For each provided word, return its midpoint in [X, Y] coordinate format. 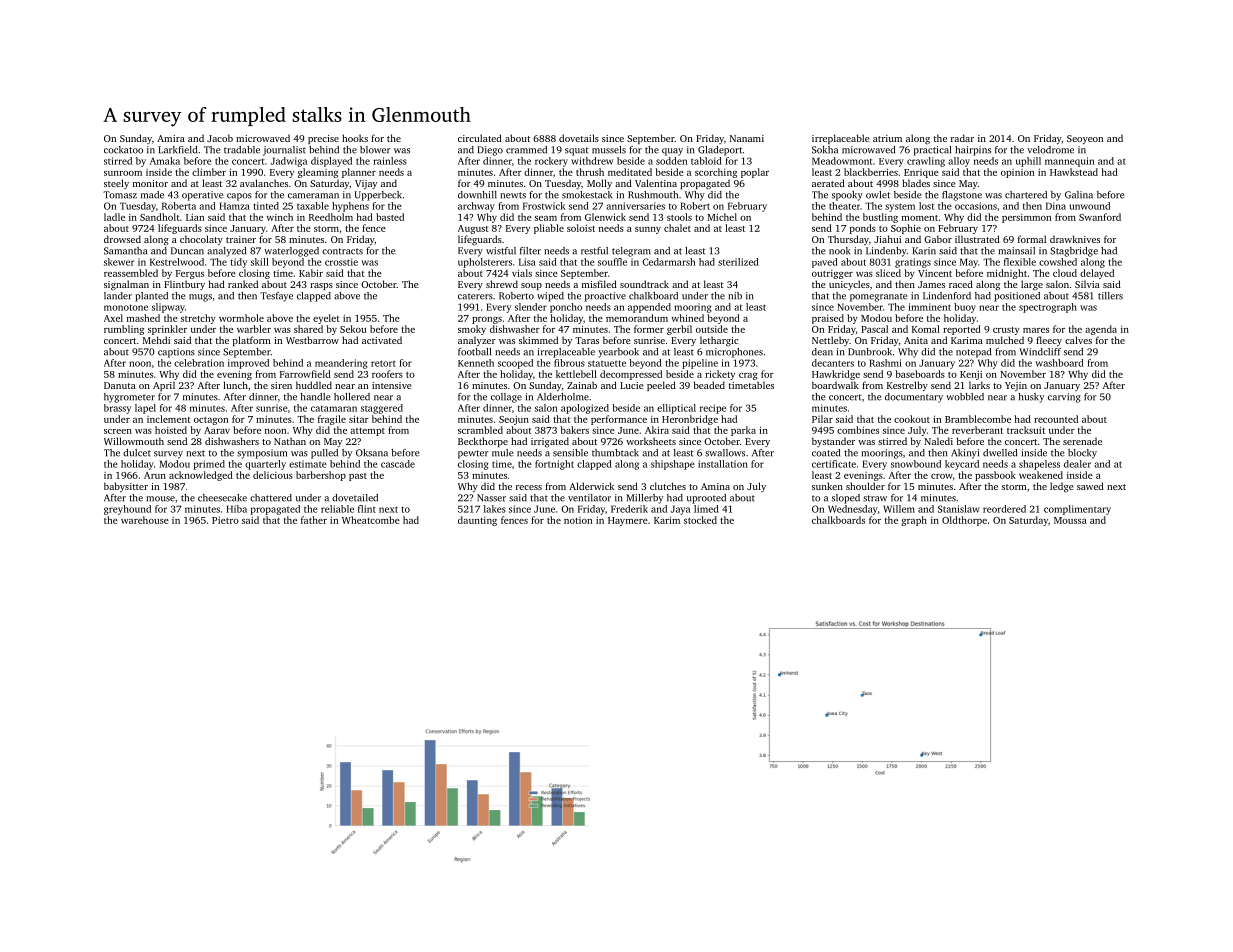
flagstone [962, 196]
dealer [1077, 464]
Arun [155, 475]
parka [743, 431]
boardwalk [835, 385]
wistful [501, 251]
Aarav [217, 430]
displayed [331, 162]
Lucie [632, 385]
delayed [1097, 274]
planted [151, 297]
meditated [630, 172]
